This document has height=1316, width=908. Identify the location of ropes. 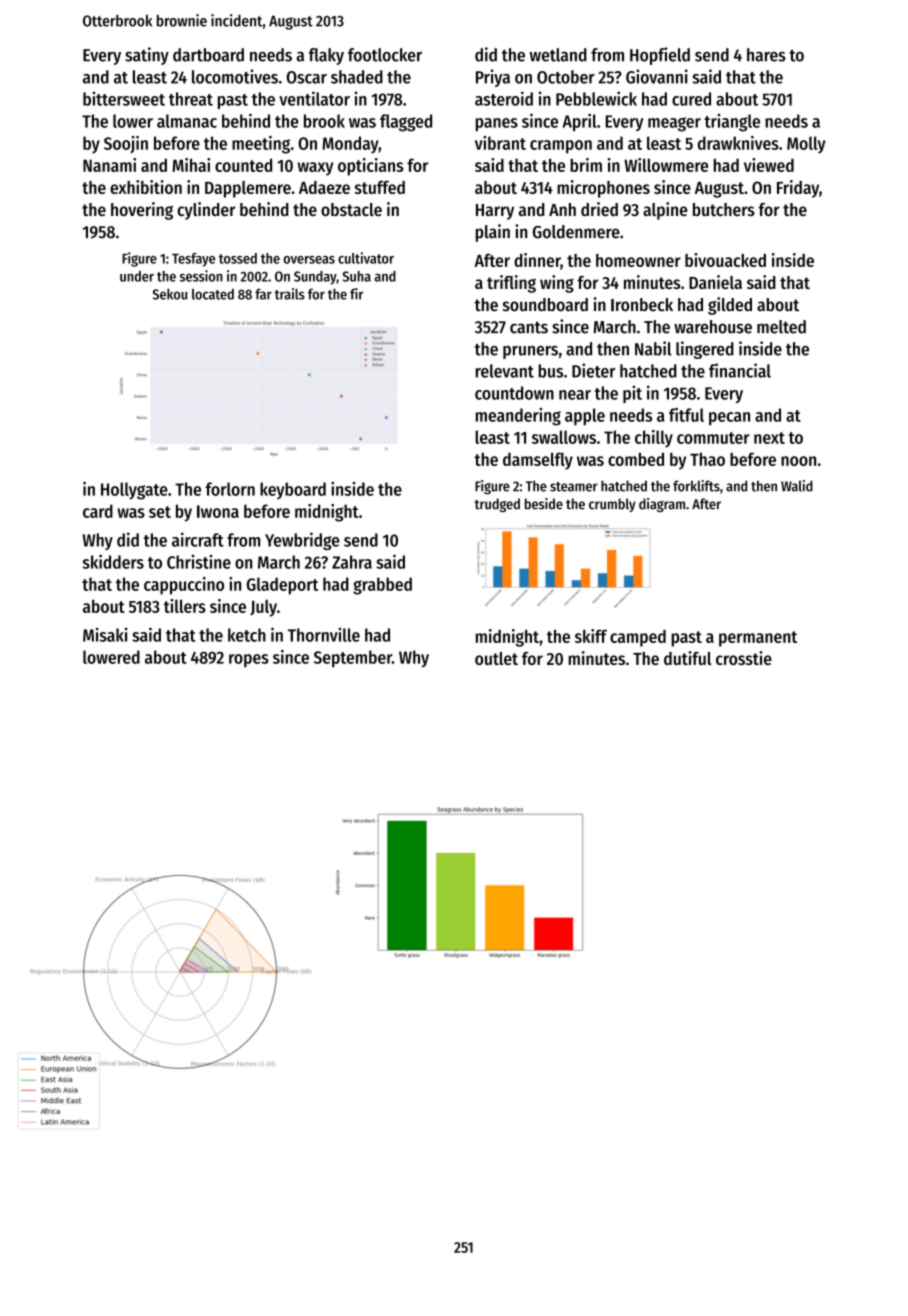
(249, 661).
